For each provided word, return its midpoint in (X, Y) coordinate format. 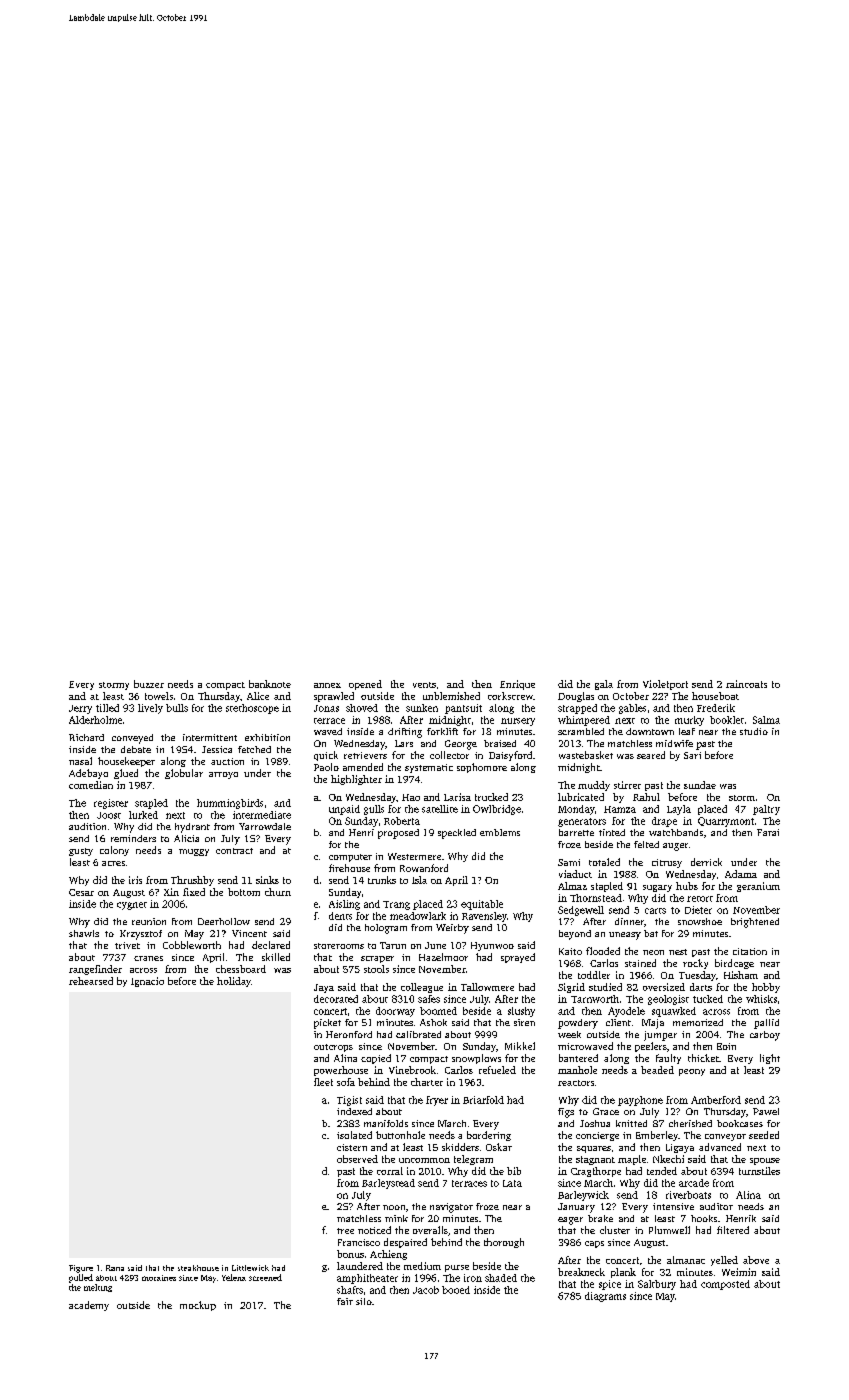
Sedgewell (581, 911)
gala (604, 685)
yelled (724, 1261)
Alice (258, 696)
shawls (84, 933)
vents (424, 685)
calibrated (418, 1034)
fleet (323, 1082)
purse (457, 1268)
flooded (603, 951)
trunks (382, 880)
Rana (115, 1268)
